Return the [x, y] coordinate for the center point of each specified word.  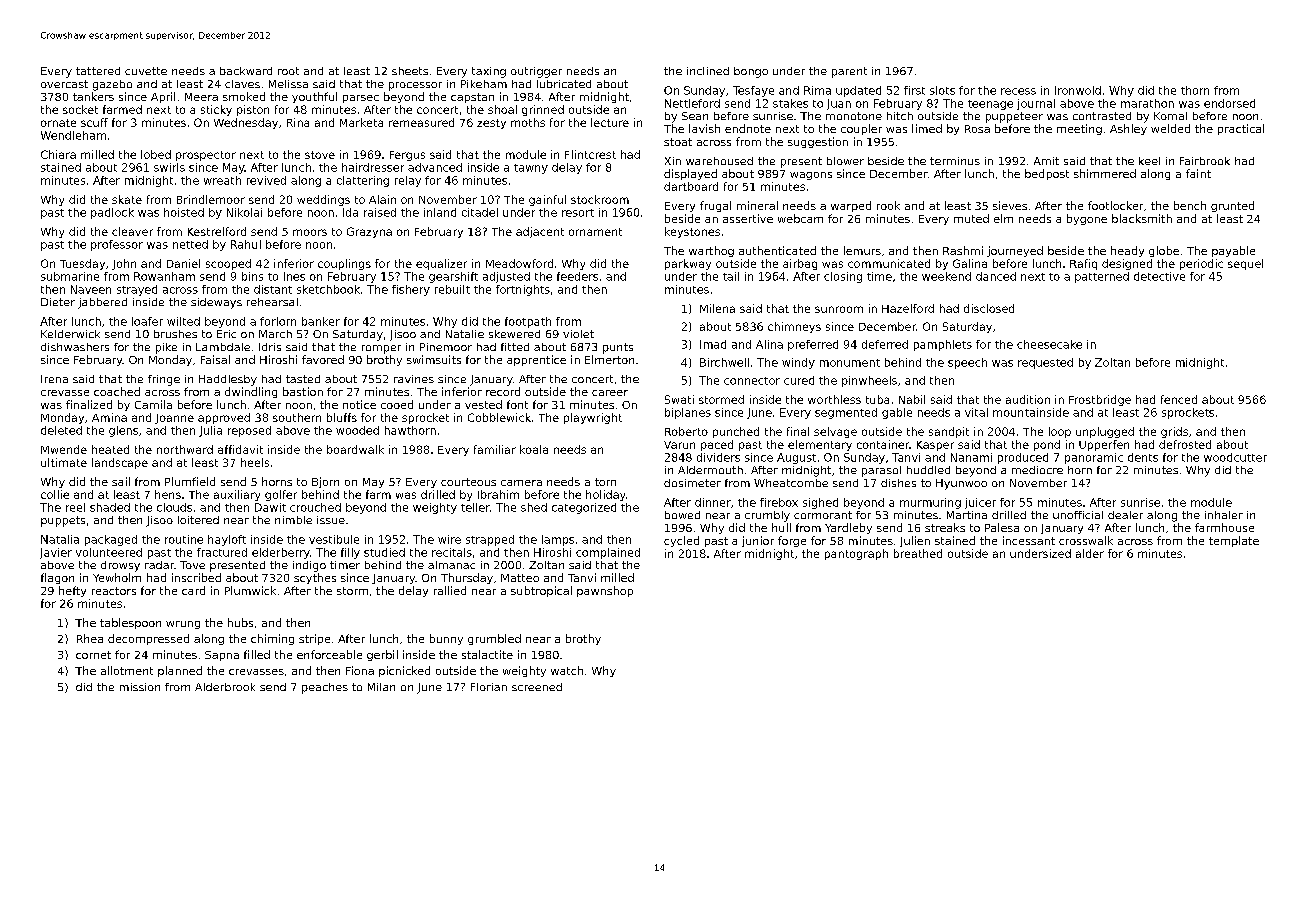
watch [567, 670]
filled [257, 654]
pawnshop [605, 591]
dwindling [251, 392]
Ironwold [1078, 90]
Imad [713, 344]
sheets [410, 71]
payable [1233, 251]
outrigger [536, 72]
